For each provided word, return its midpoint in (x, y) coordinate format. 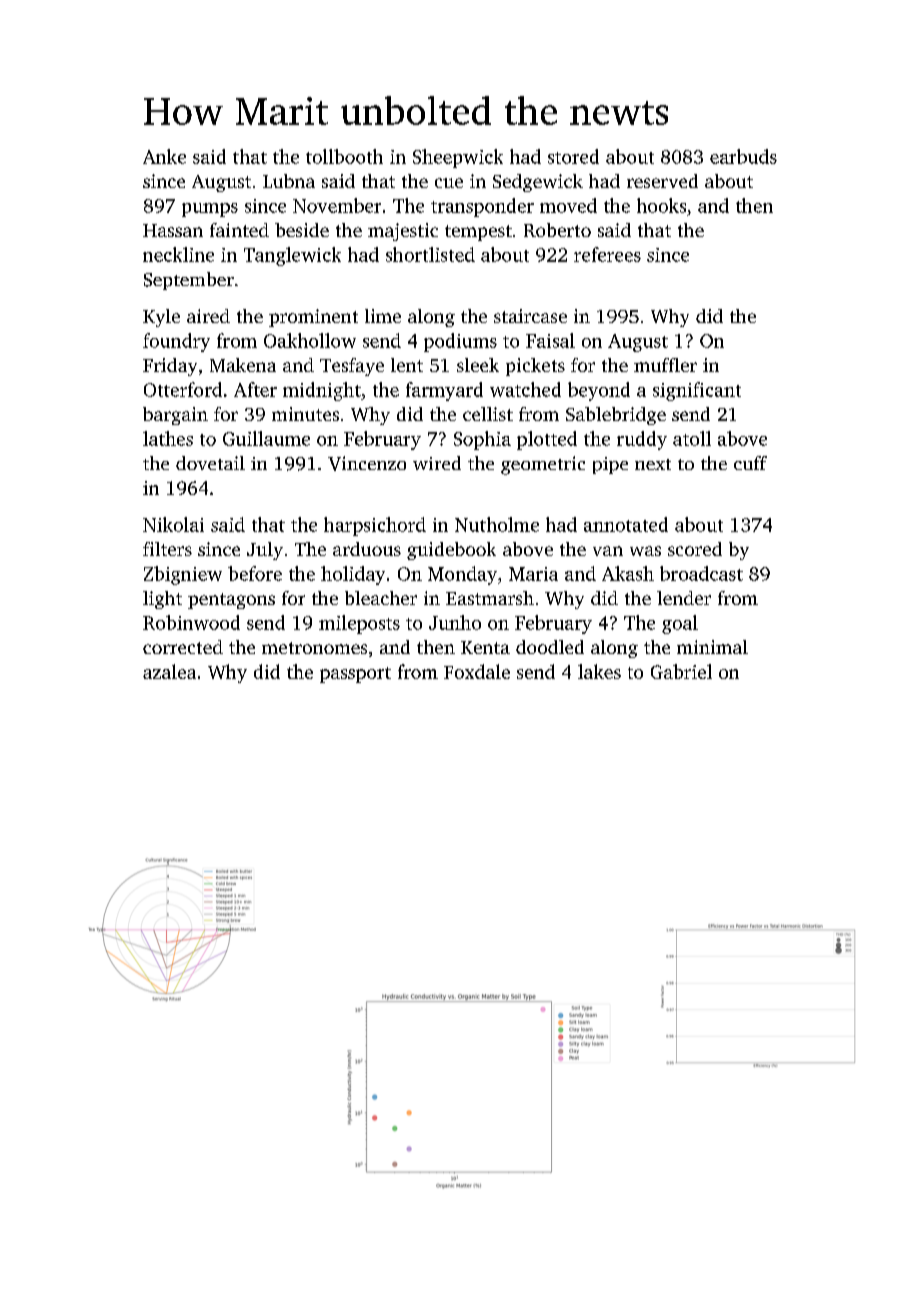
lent (407, 365)
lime (383, 316)
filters (167, 549)
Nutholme (497, 524)
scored (695, 549)
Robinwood (191, 622)
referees (607, 254)
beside (302, 230)
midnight (322, 391)
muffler (665, 365)
